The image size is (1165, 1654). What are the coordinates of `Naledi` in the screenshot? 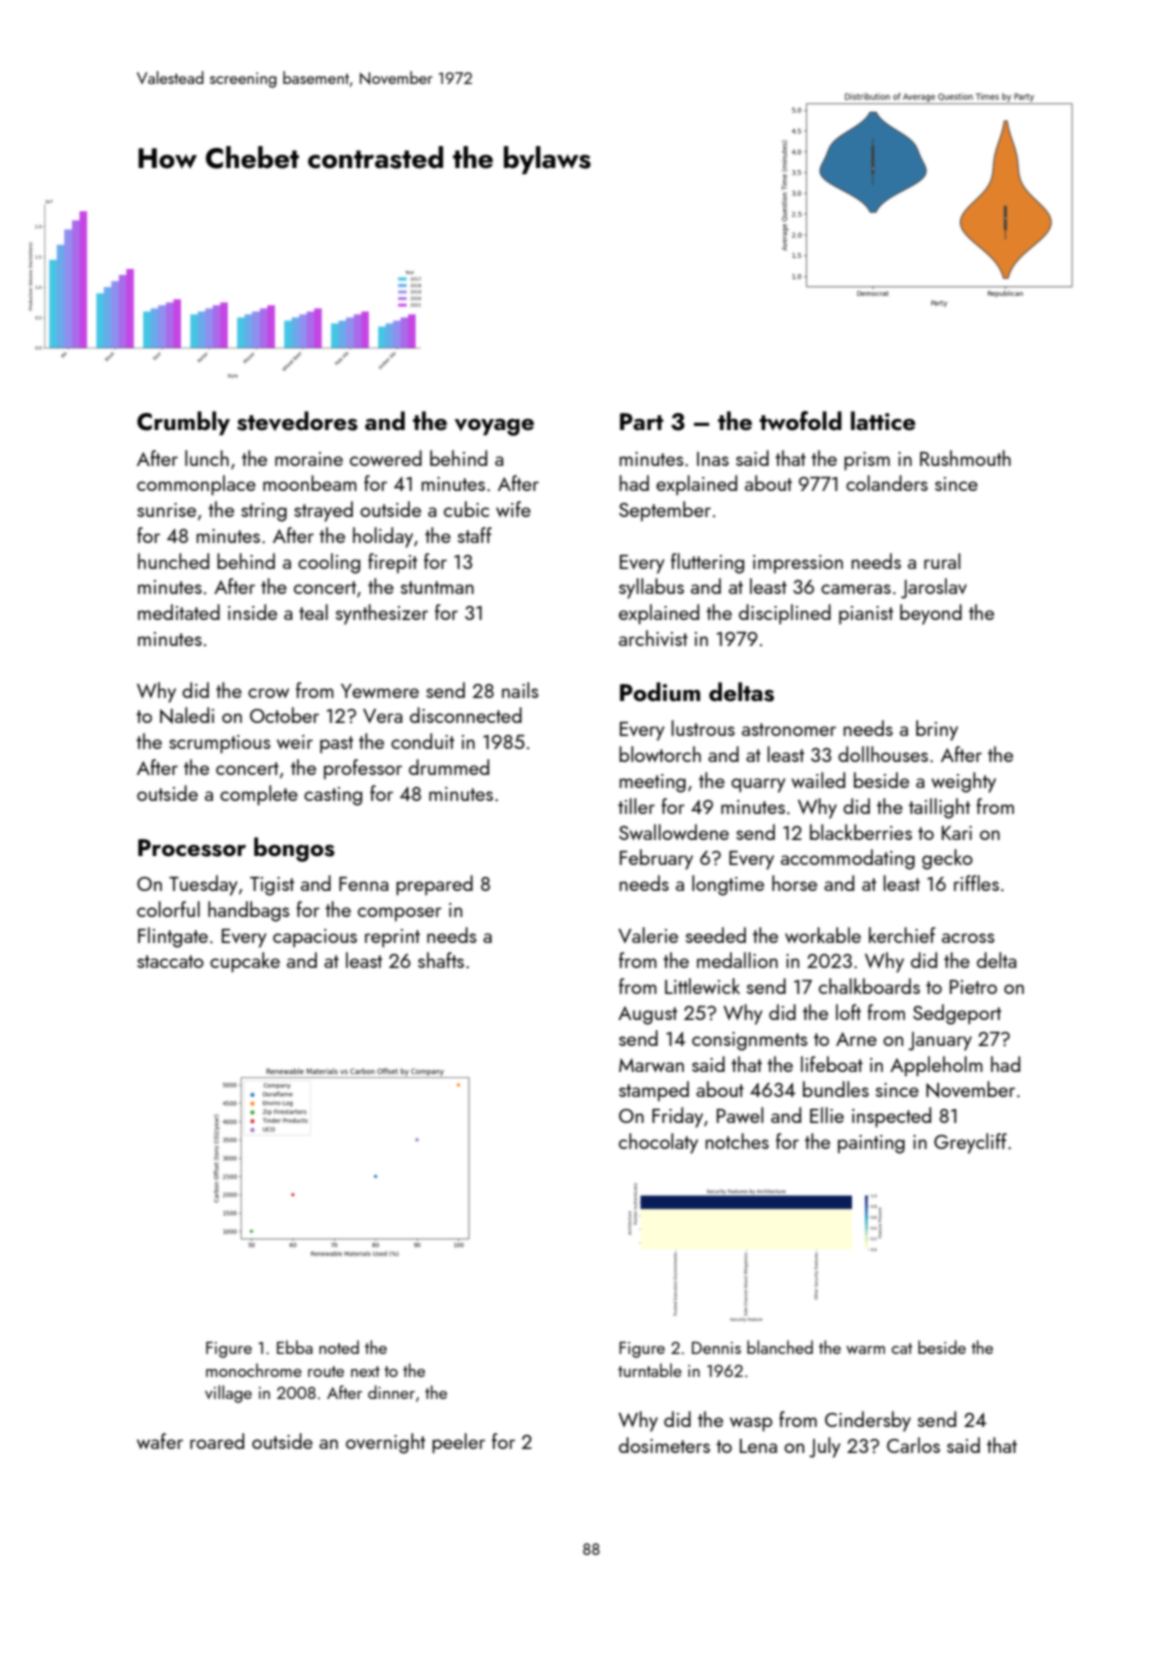 It's located at (187, 715).
